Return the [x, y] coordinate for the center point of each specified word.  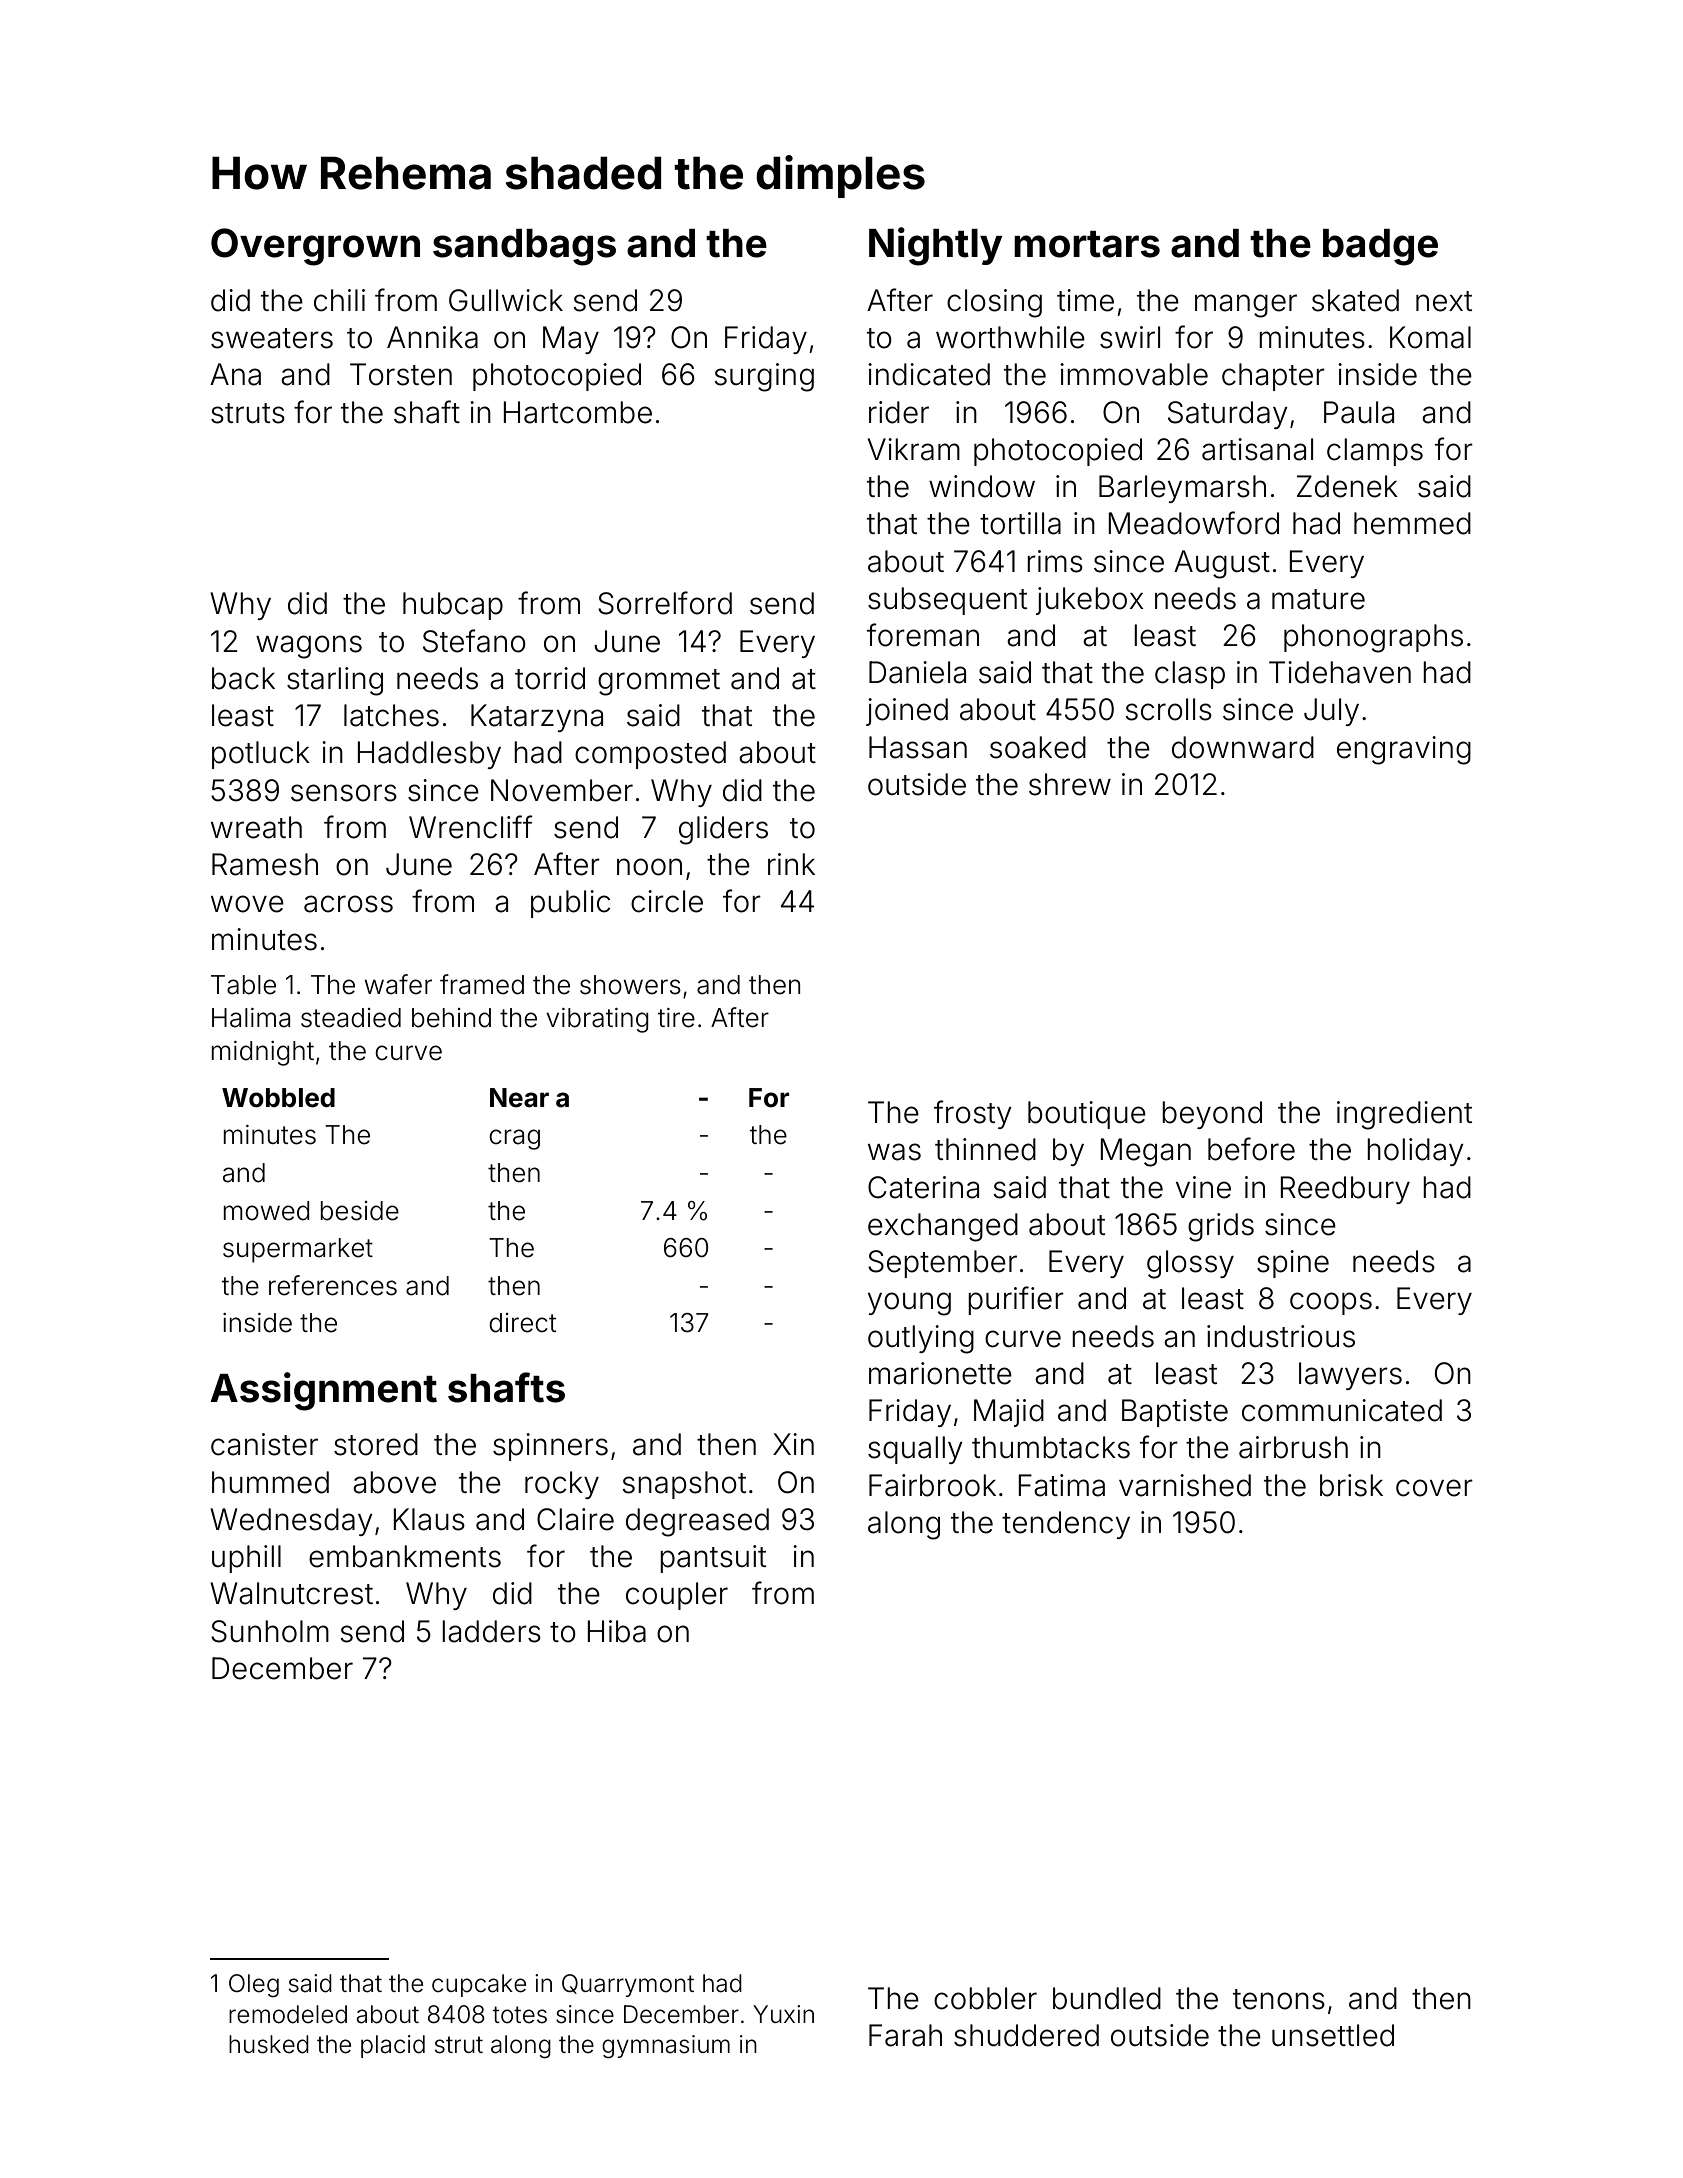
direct [522, 1323]
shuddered [1026, 2035]
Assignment [323, 1391]
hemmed [1412, 523]
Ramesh [265, 864]
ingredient [1404, 1115]
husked [269, 2044]
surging [764, 377]
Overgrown [315, 247]
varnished [1185, 1485]
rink [791, 864]
